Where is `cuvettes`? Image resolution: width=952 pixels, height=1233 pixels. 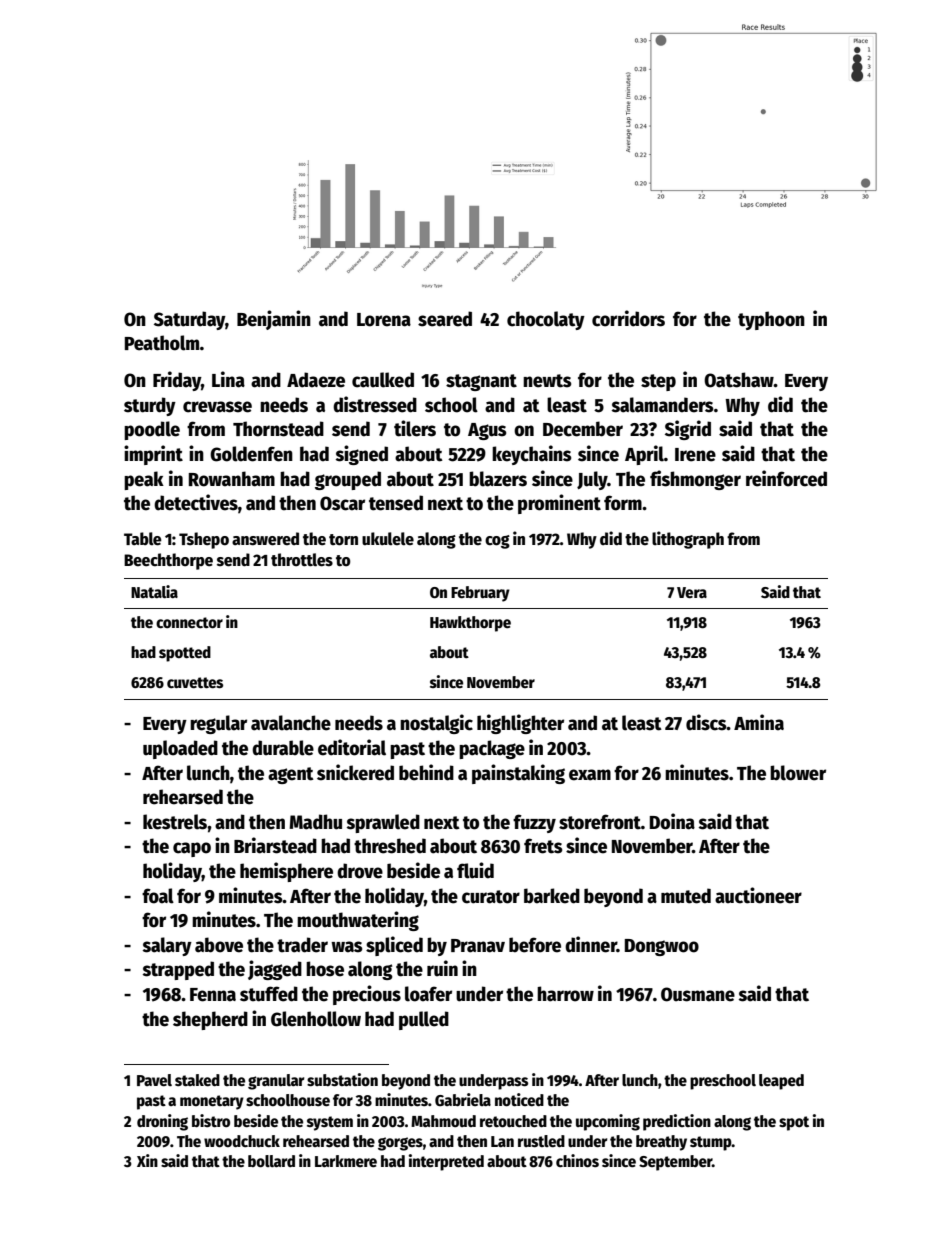
cuvettes is located at coordinates (195, 683).
